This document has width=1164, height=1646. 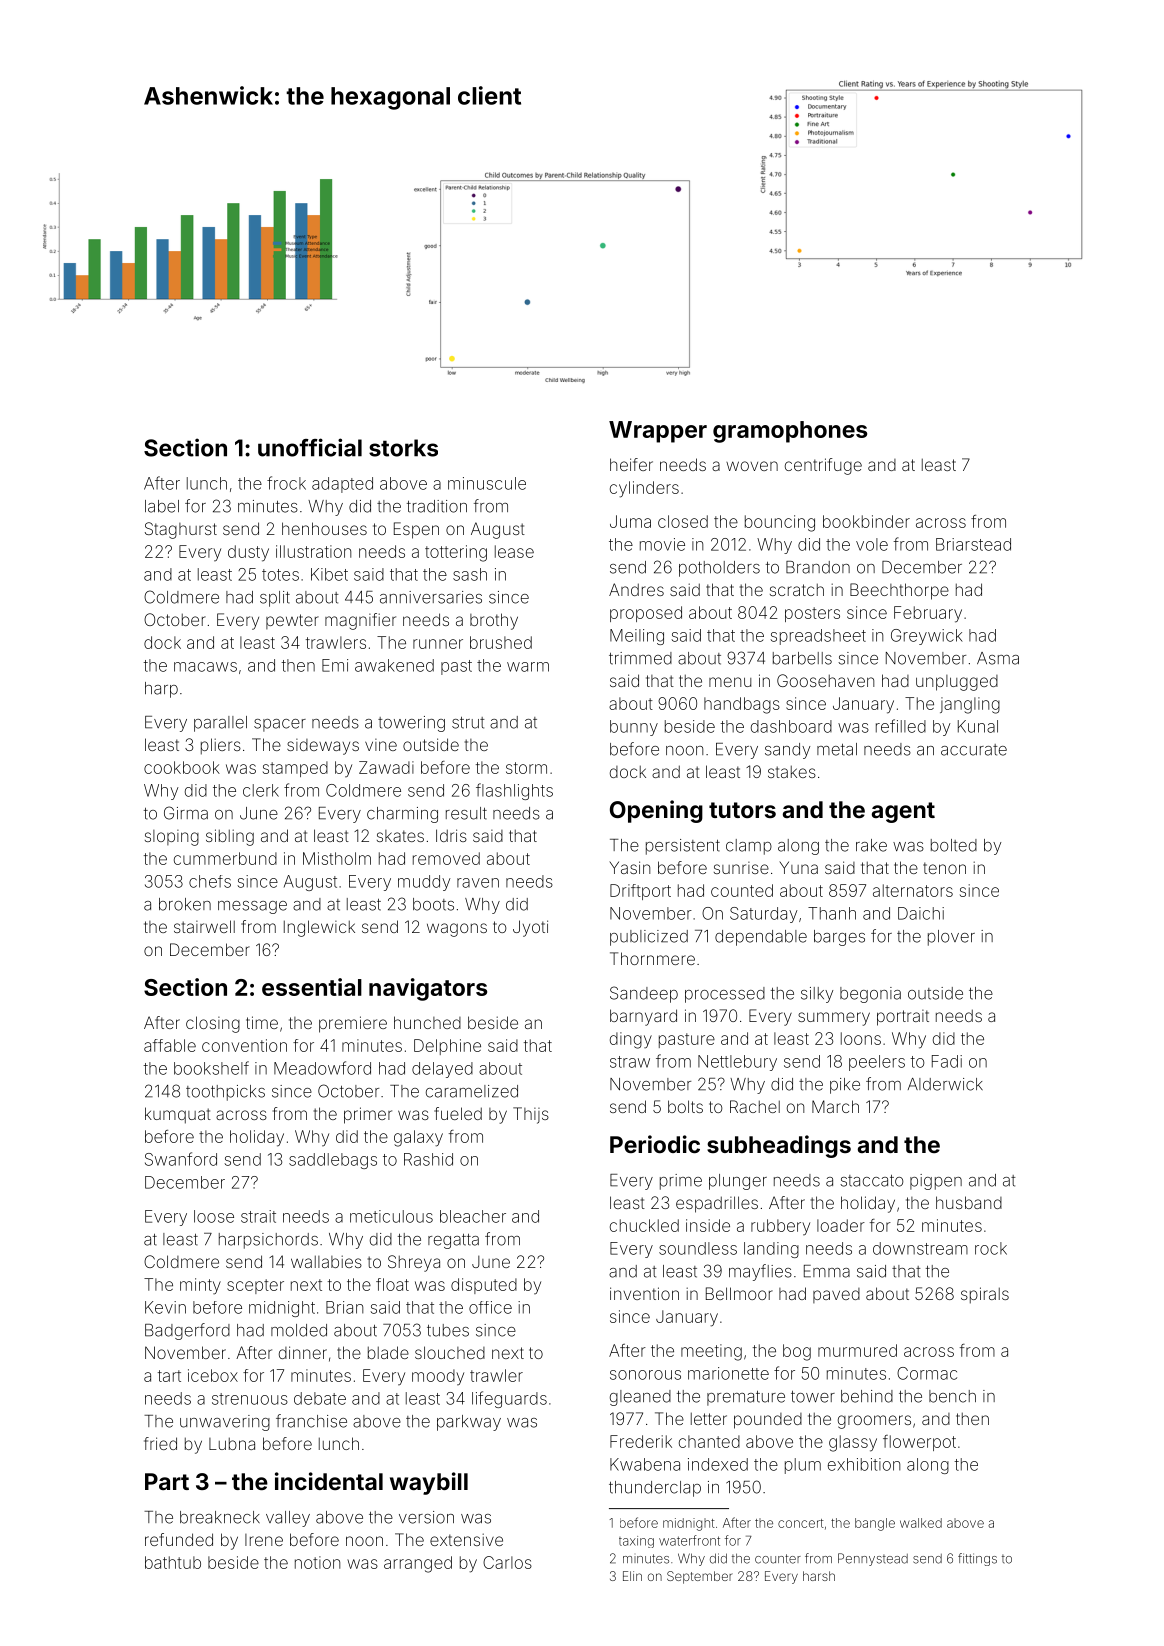 I want to click on counted, so click(x=742, y=890).
